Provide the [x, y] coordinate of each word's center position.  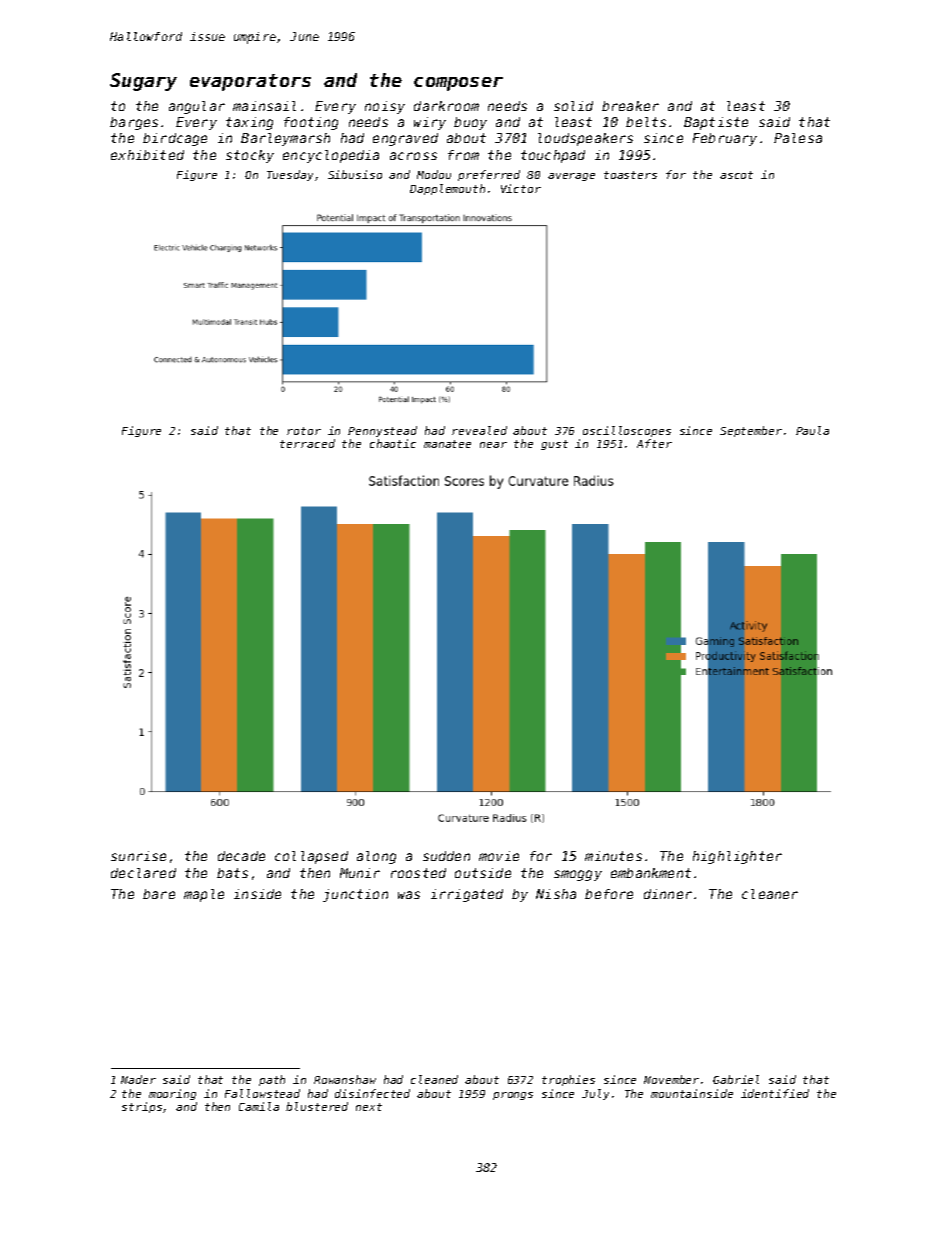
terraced [307, 443]
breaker [630, 106]
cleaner [770, 894]
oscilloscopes [627, 431]
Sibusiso [355, 174]
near [493, 445]
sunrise [138, 856]
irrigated [467, 895]
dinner [668, 894]
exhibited [147, 155]
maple [204, 895]
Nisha [556, 894]
